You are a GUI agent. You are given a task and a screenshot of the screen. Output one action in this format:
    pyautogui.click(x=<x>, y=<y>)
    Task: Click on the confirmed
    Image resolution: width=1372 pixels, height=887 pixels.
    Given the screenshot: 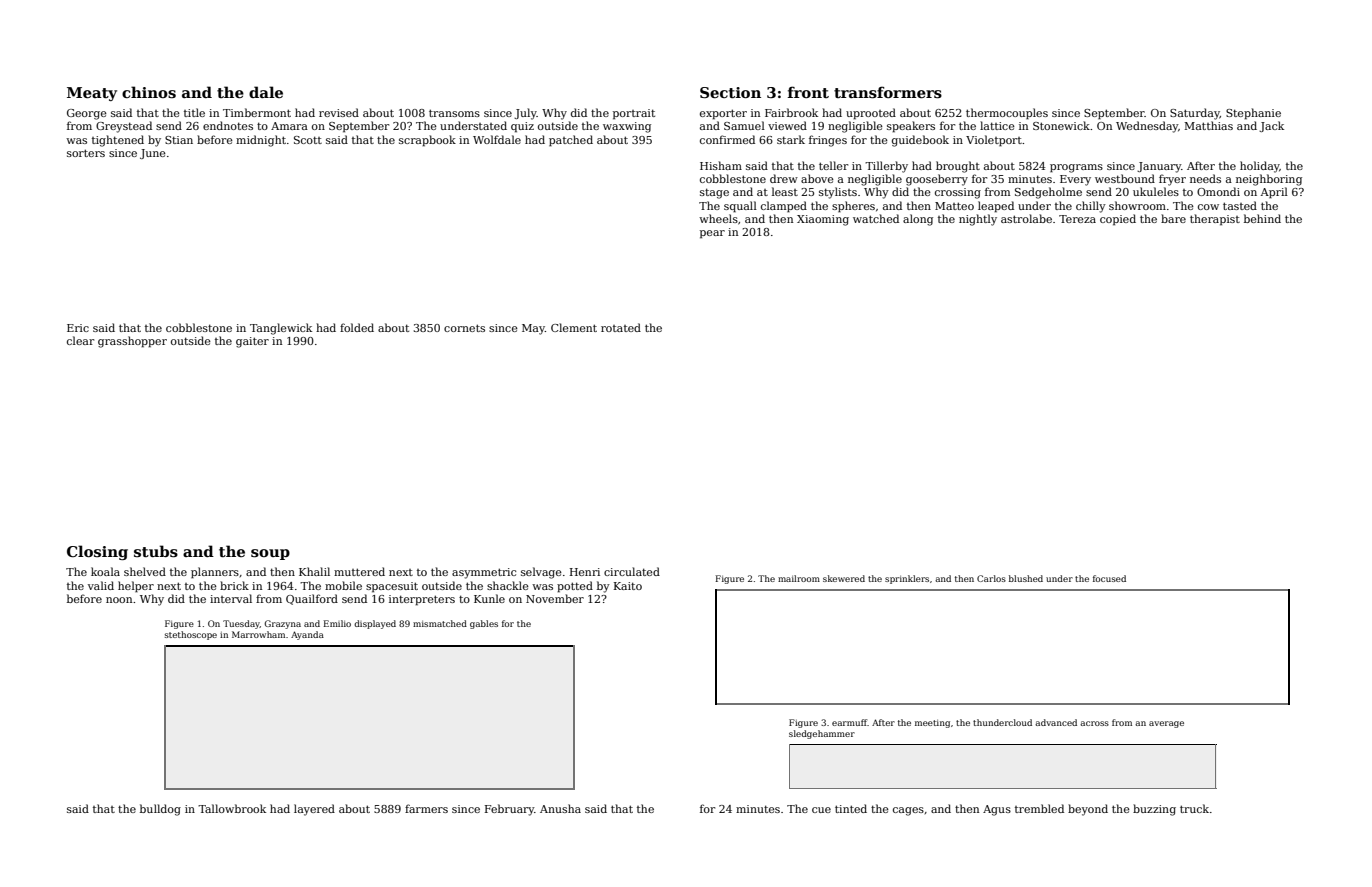 What is the action you would take?
    pyautogui.click(x=727, y=139)
